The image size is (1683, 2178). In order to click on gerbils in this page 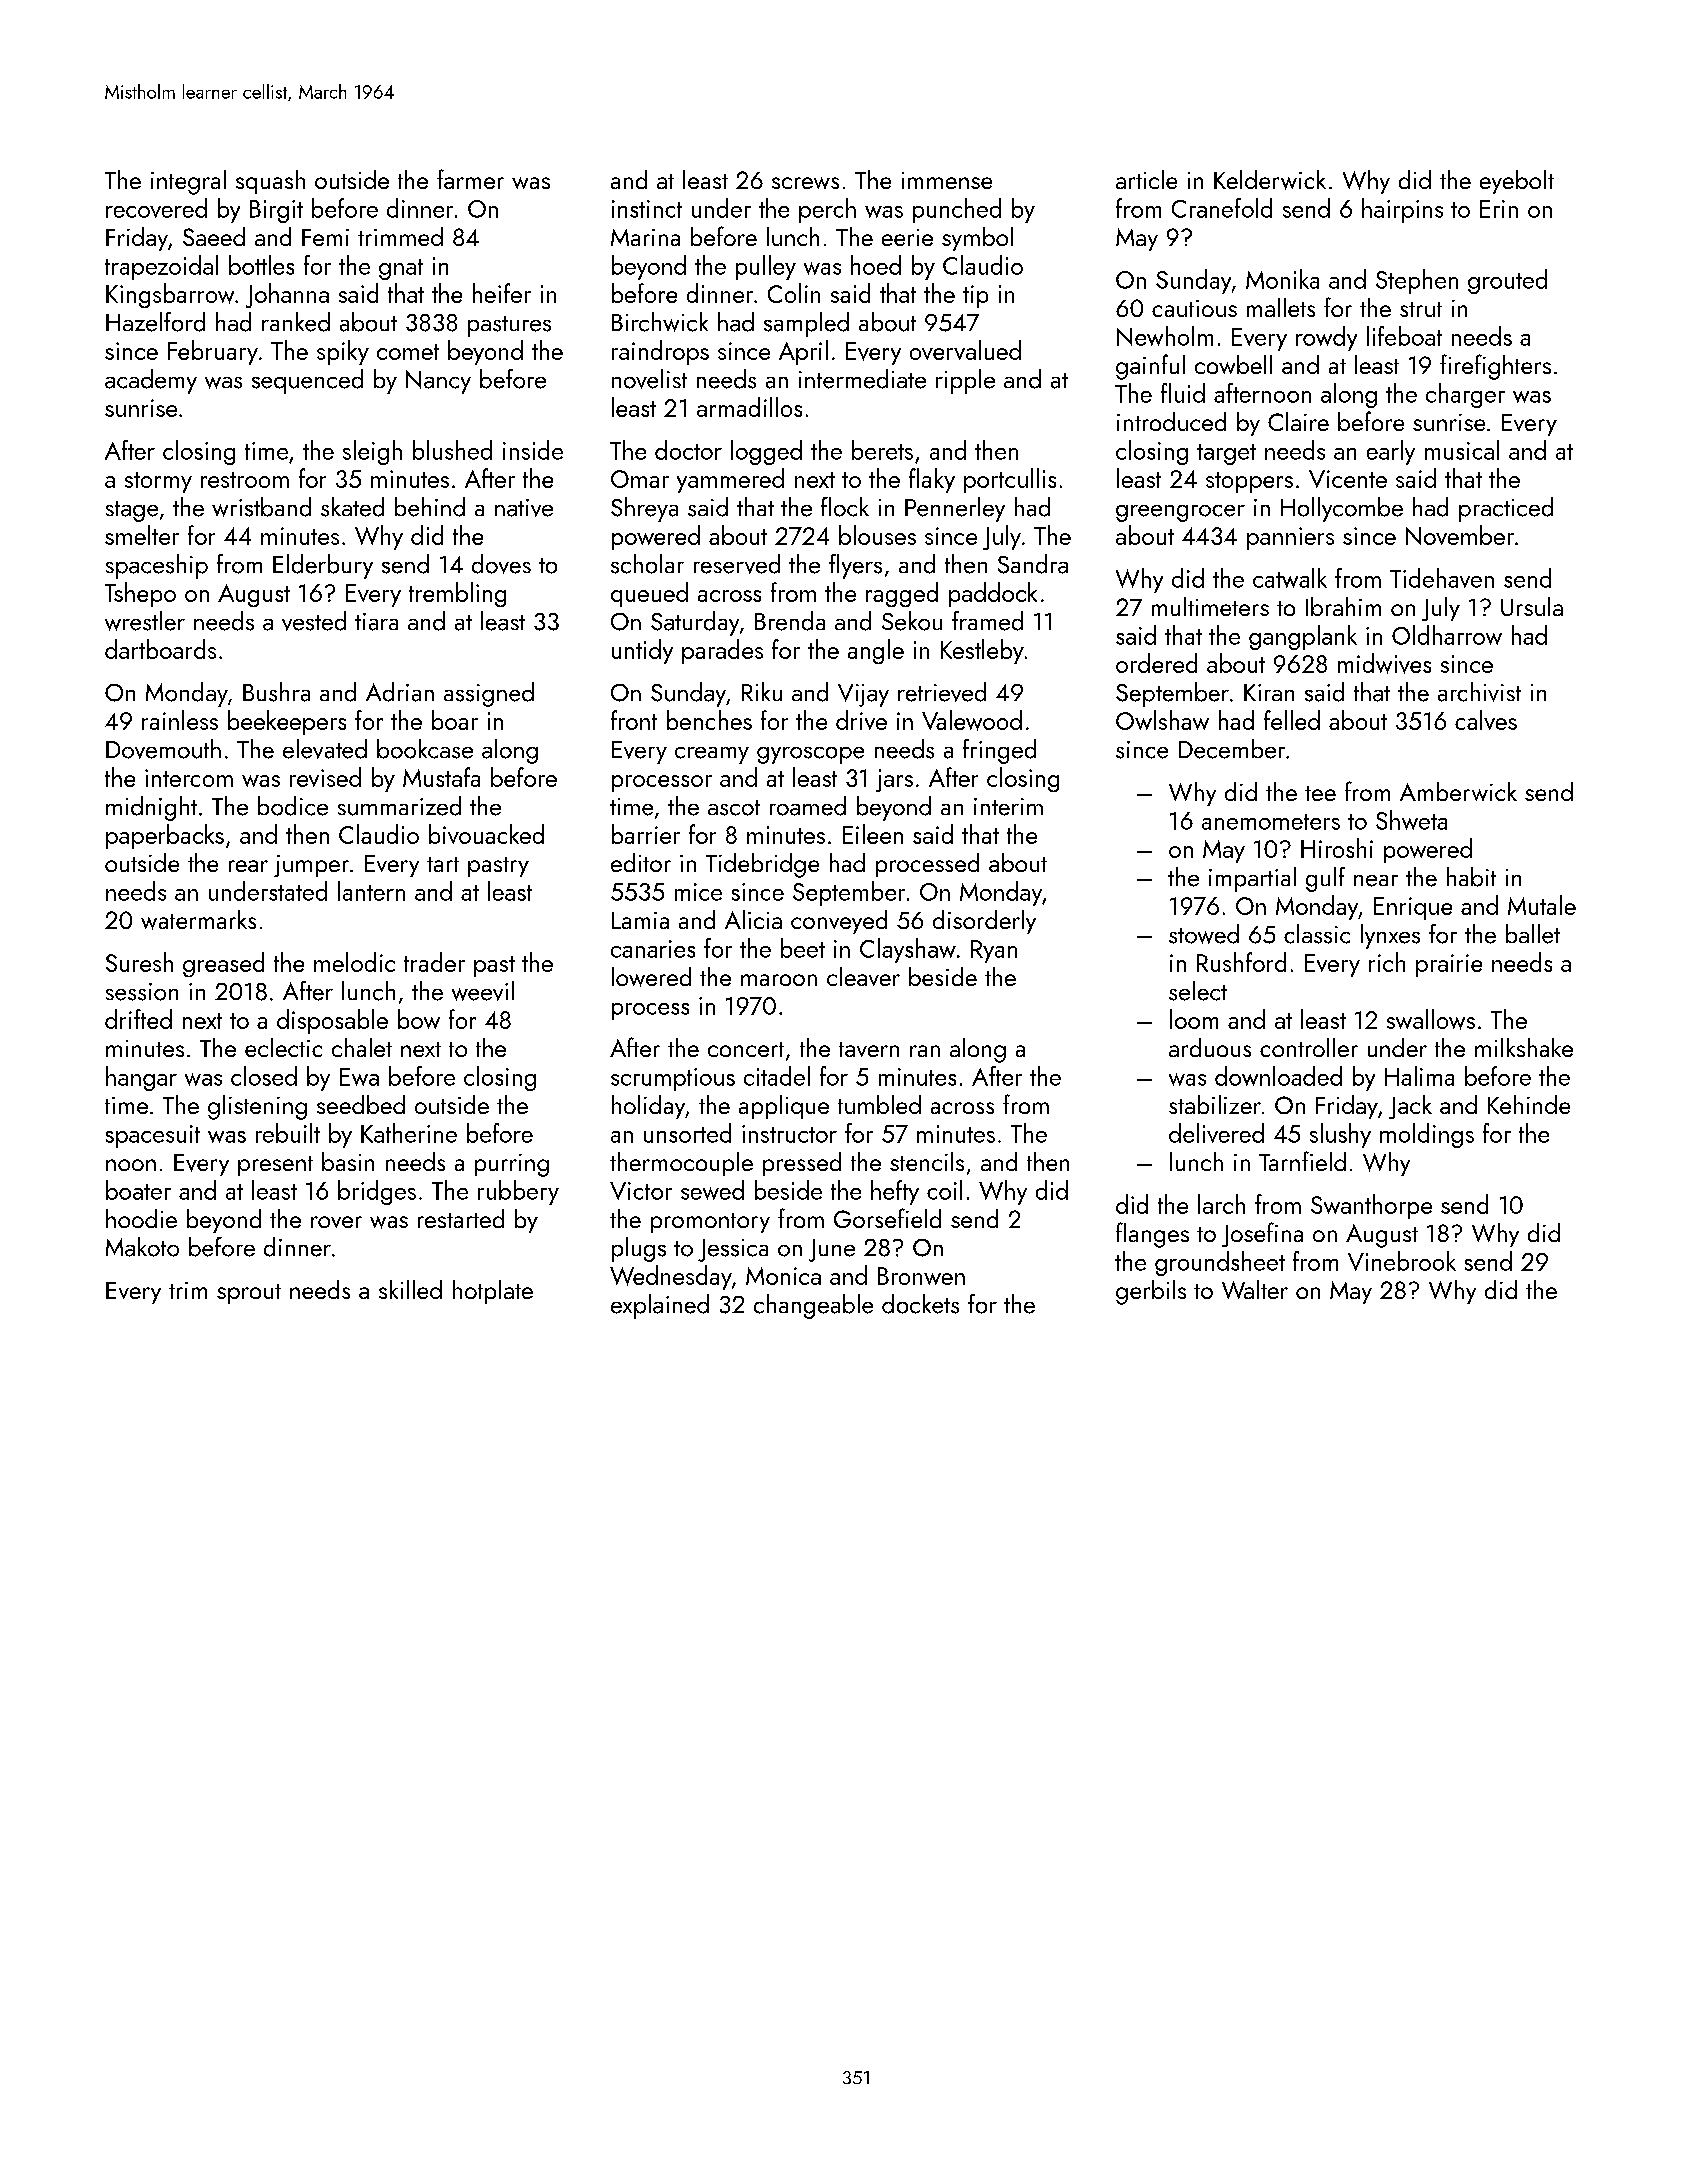, I will do `click(1151, 1292)`.
